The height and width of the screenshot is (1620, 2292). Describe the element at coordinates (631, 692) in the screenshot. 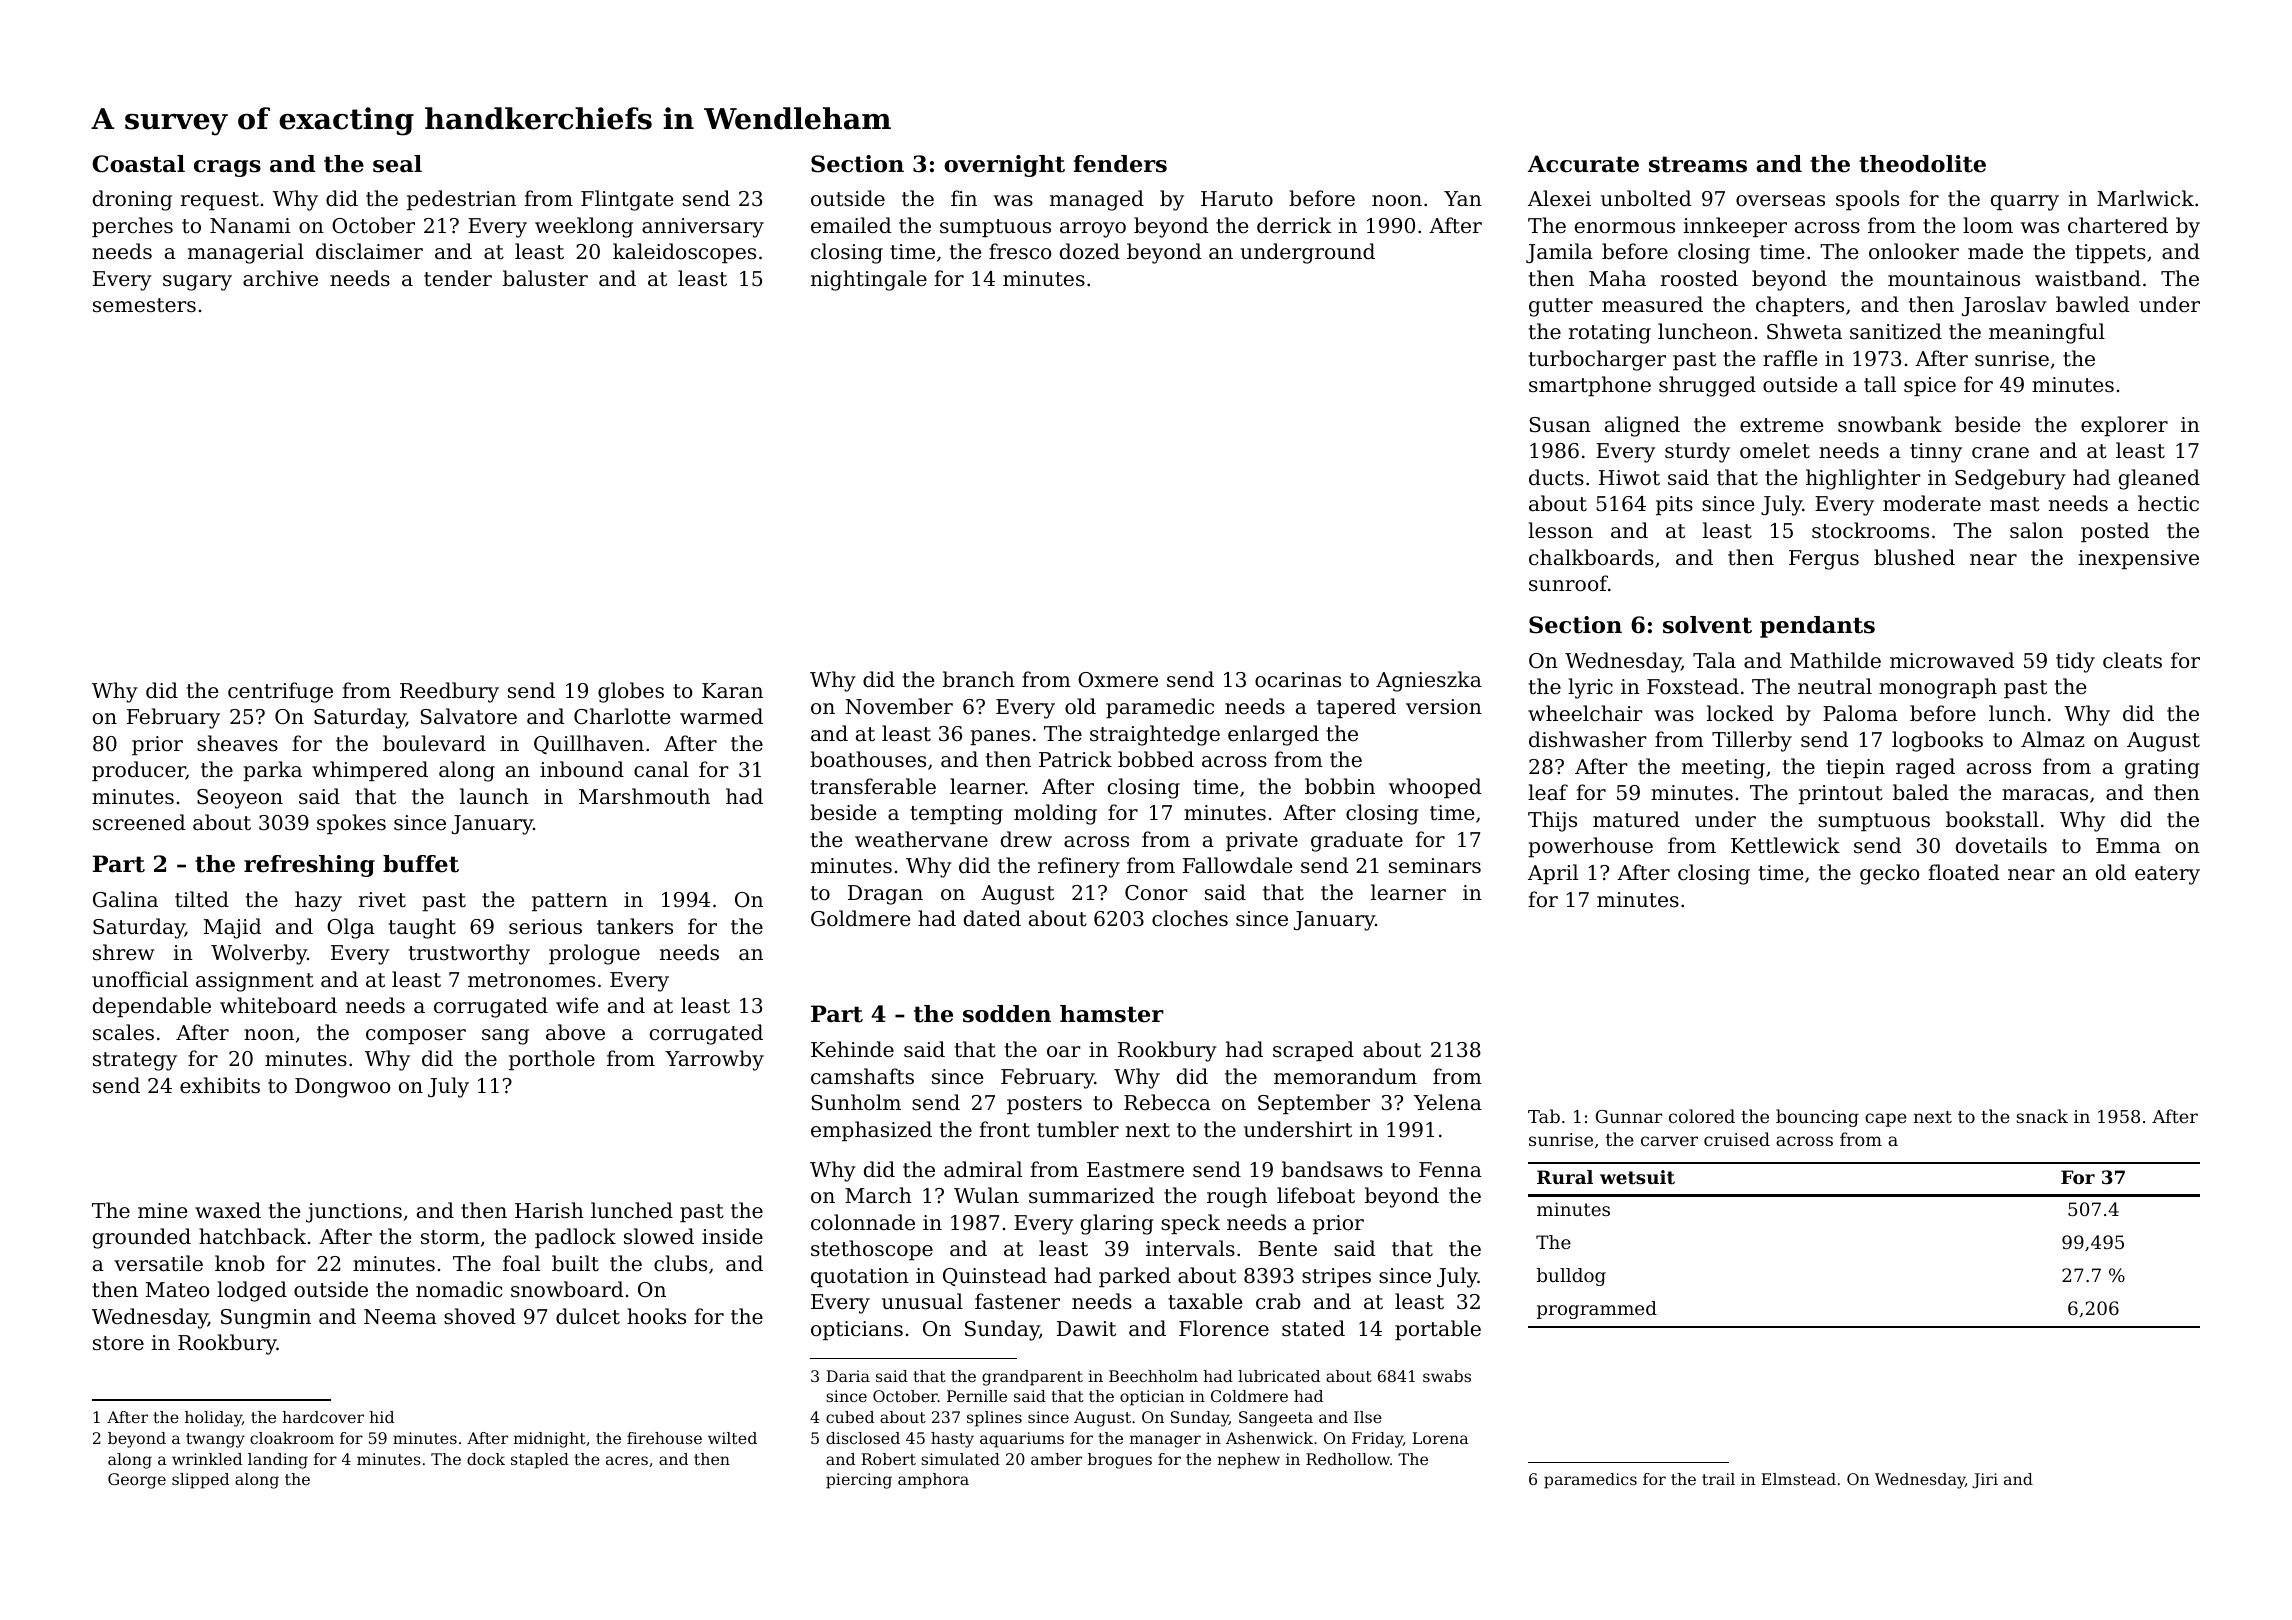

I see `globes` at that location.
